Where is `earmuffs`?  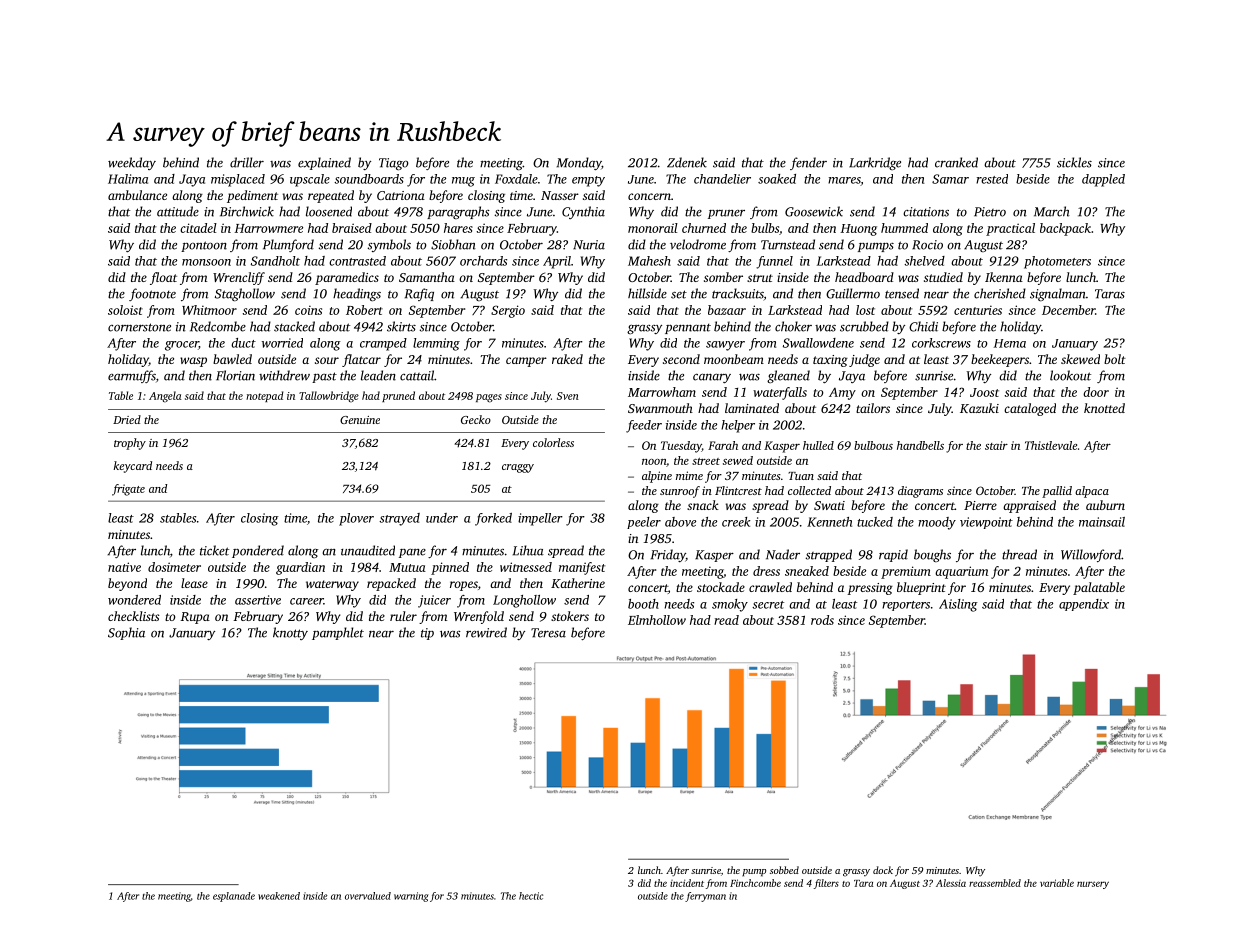 earmuffs is located at coordinates (132, 376).
